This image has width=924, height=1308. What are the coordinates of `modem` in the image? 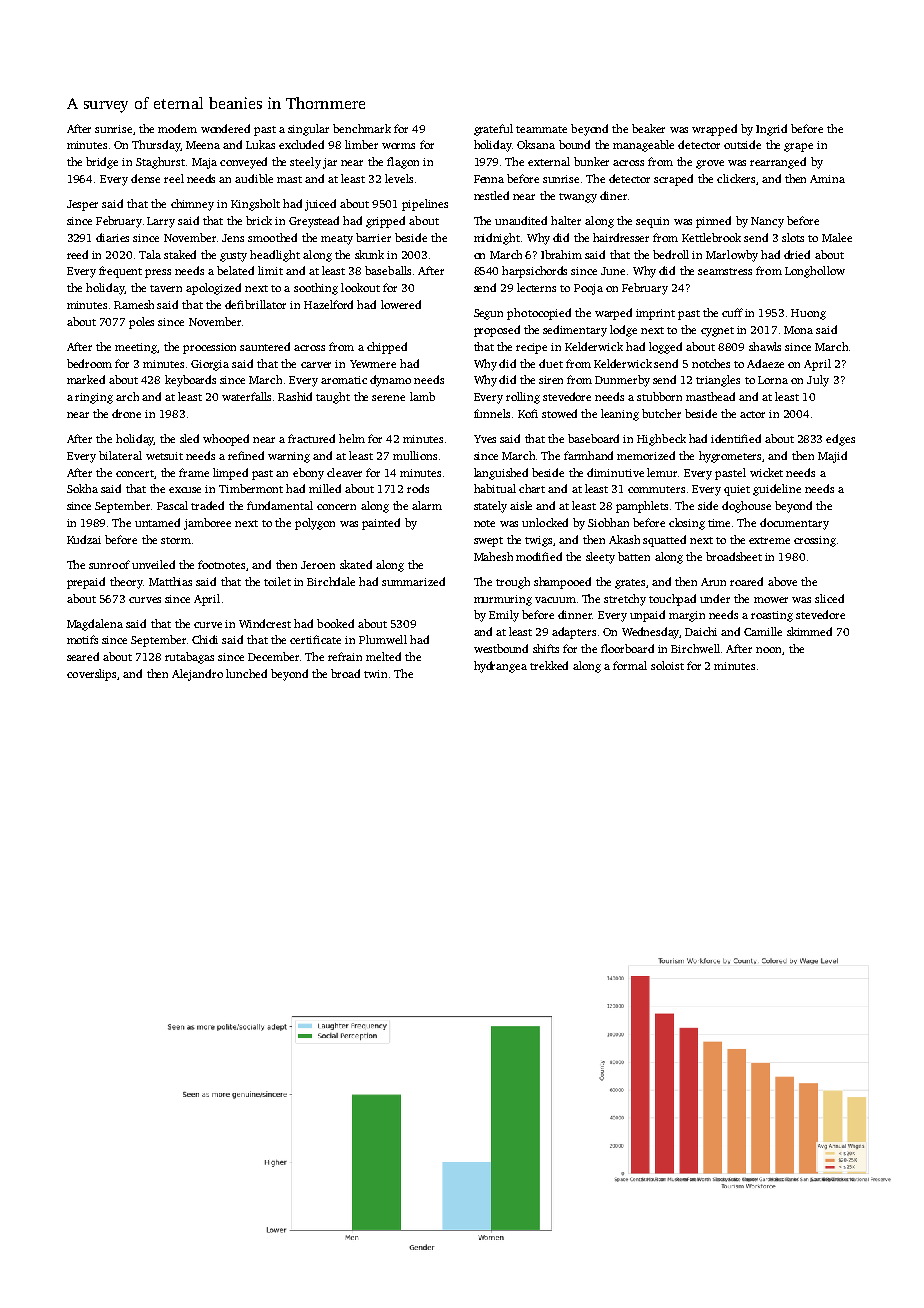 It's located at (177, 128).
